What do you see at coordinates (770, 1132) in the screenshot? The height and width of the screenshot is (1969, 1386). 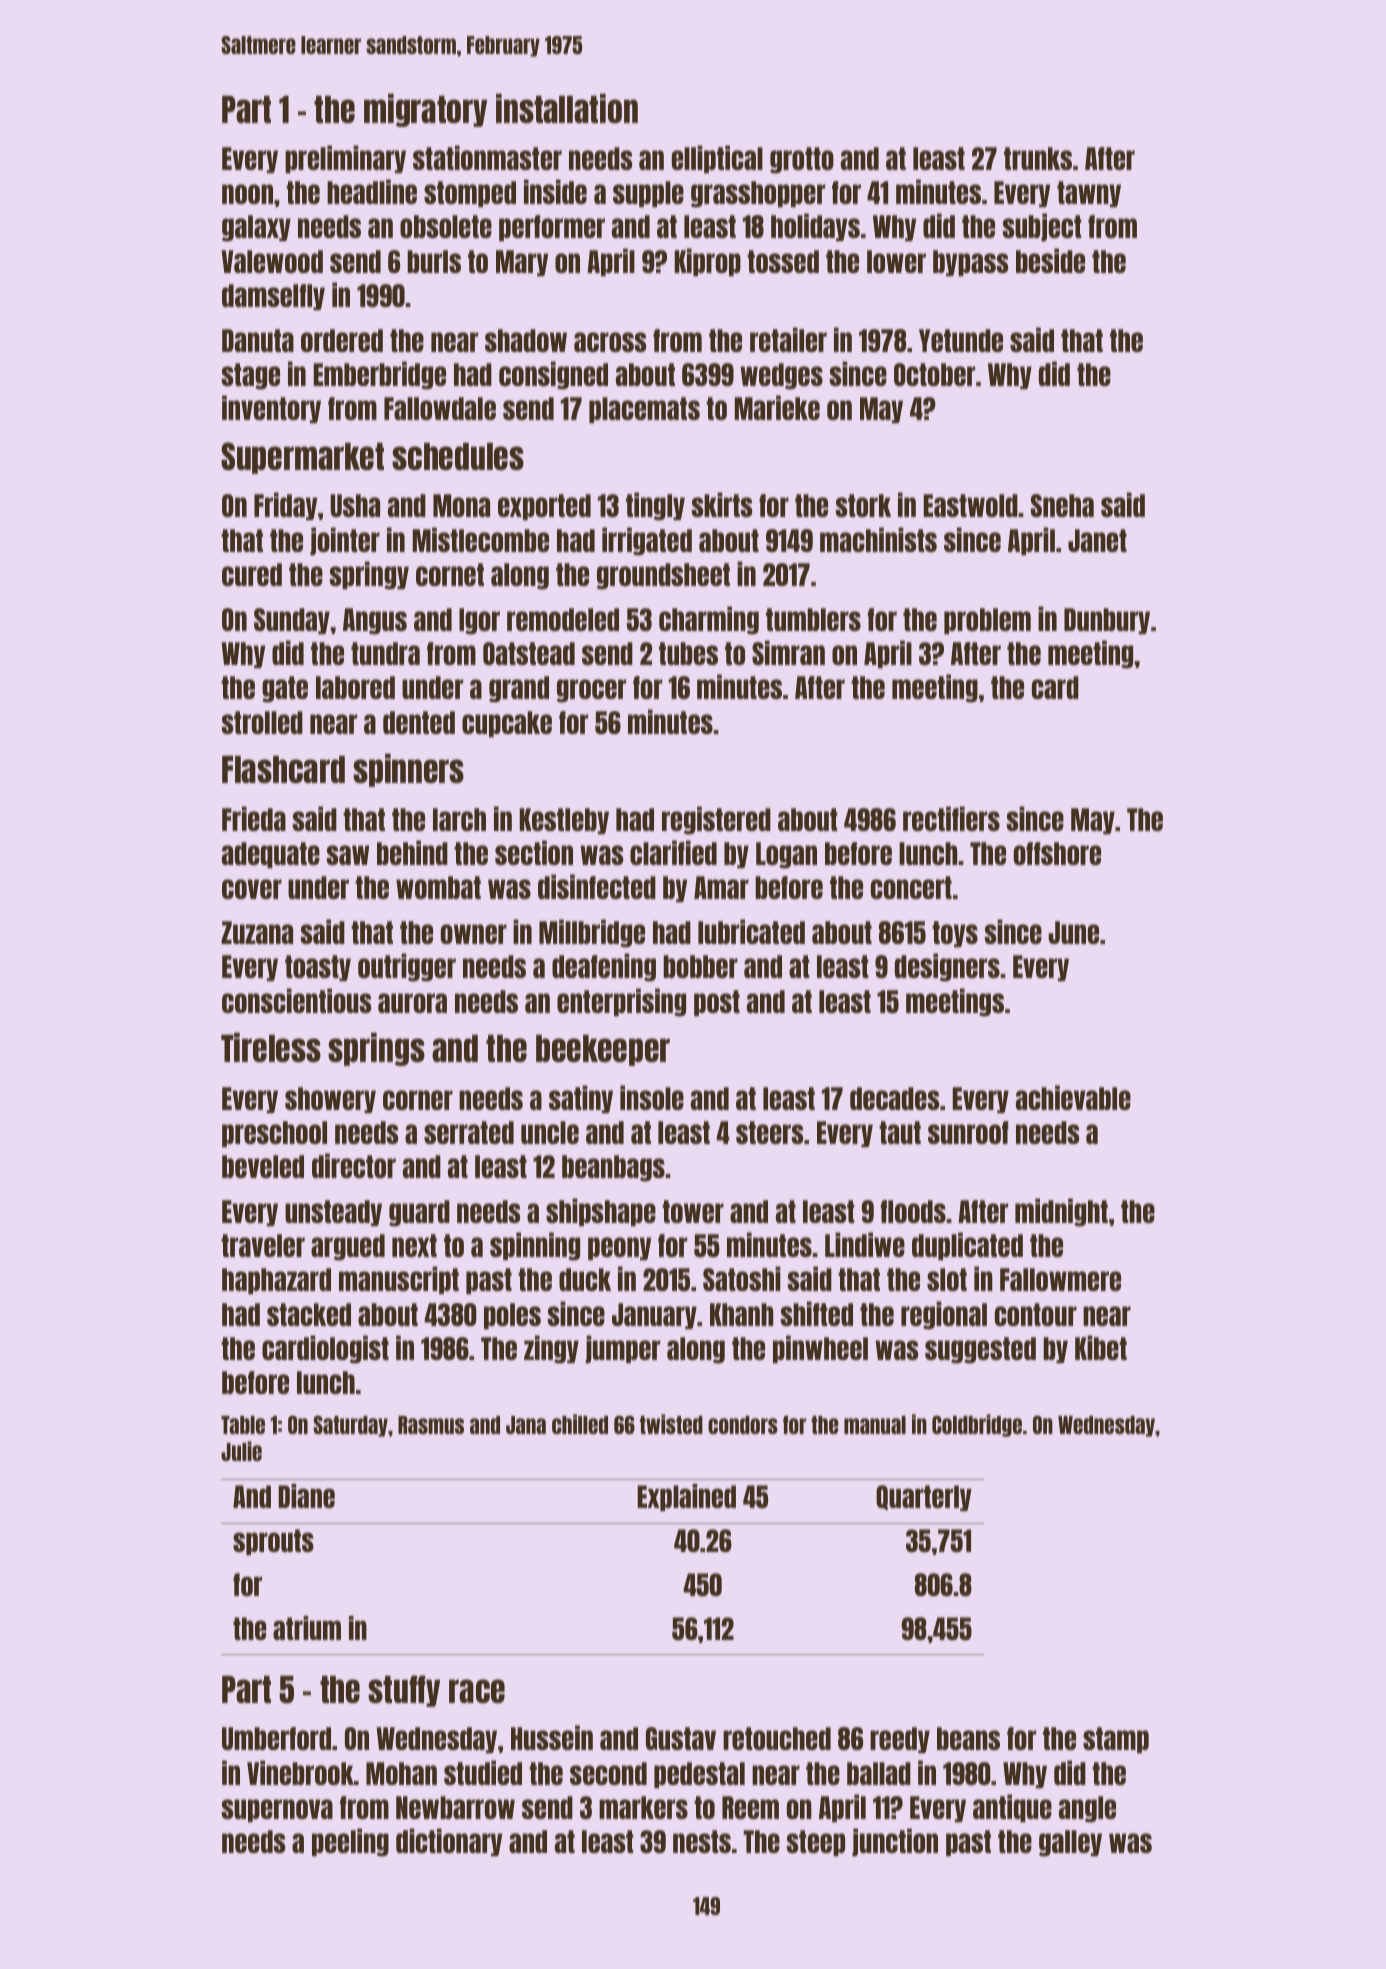 I see `steers` at bounding box center [770, 1132].
